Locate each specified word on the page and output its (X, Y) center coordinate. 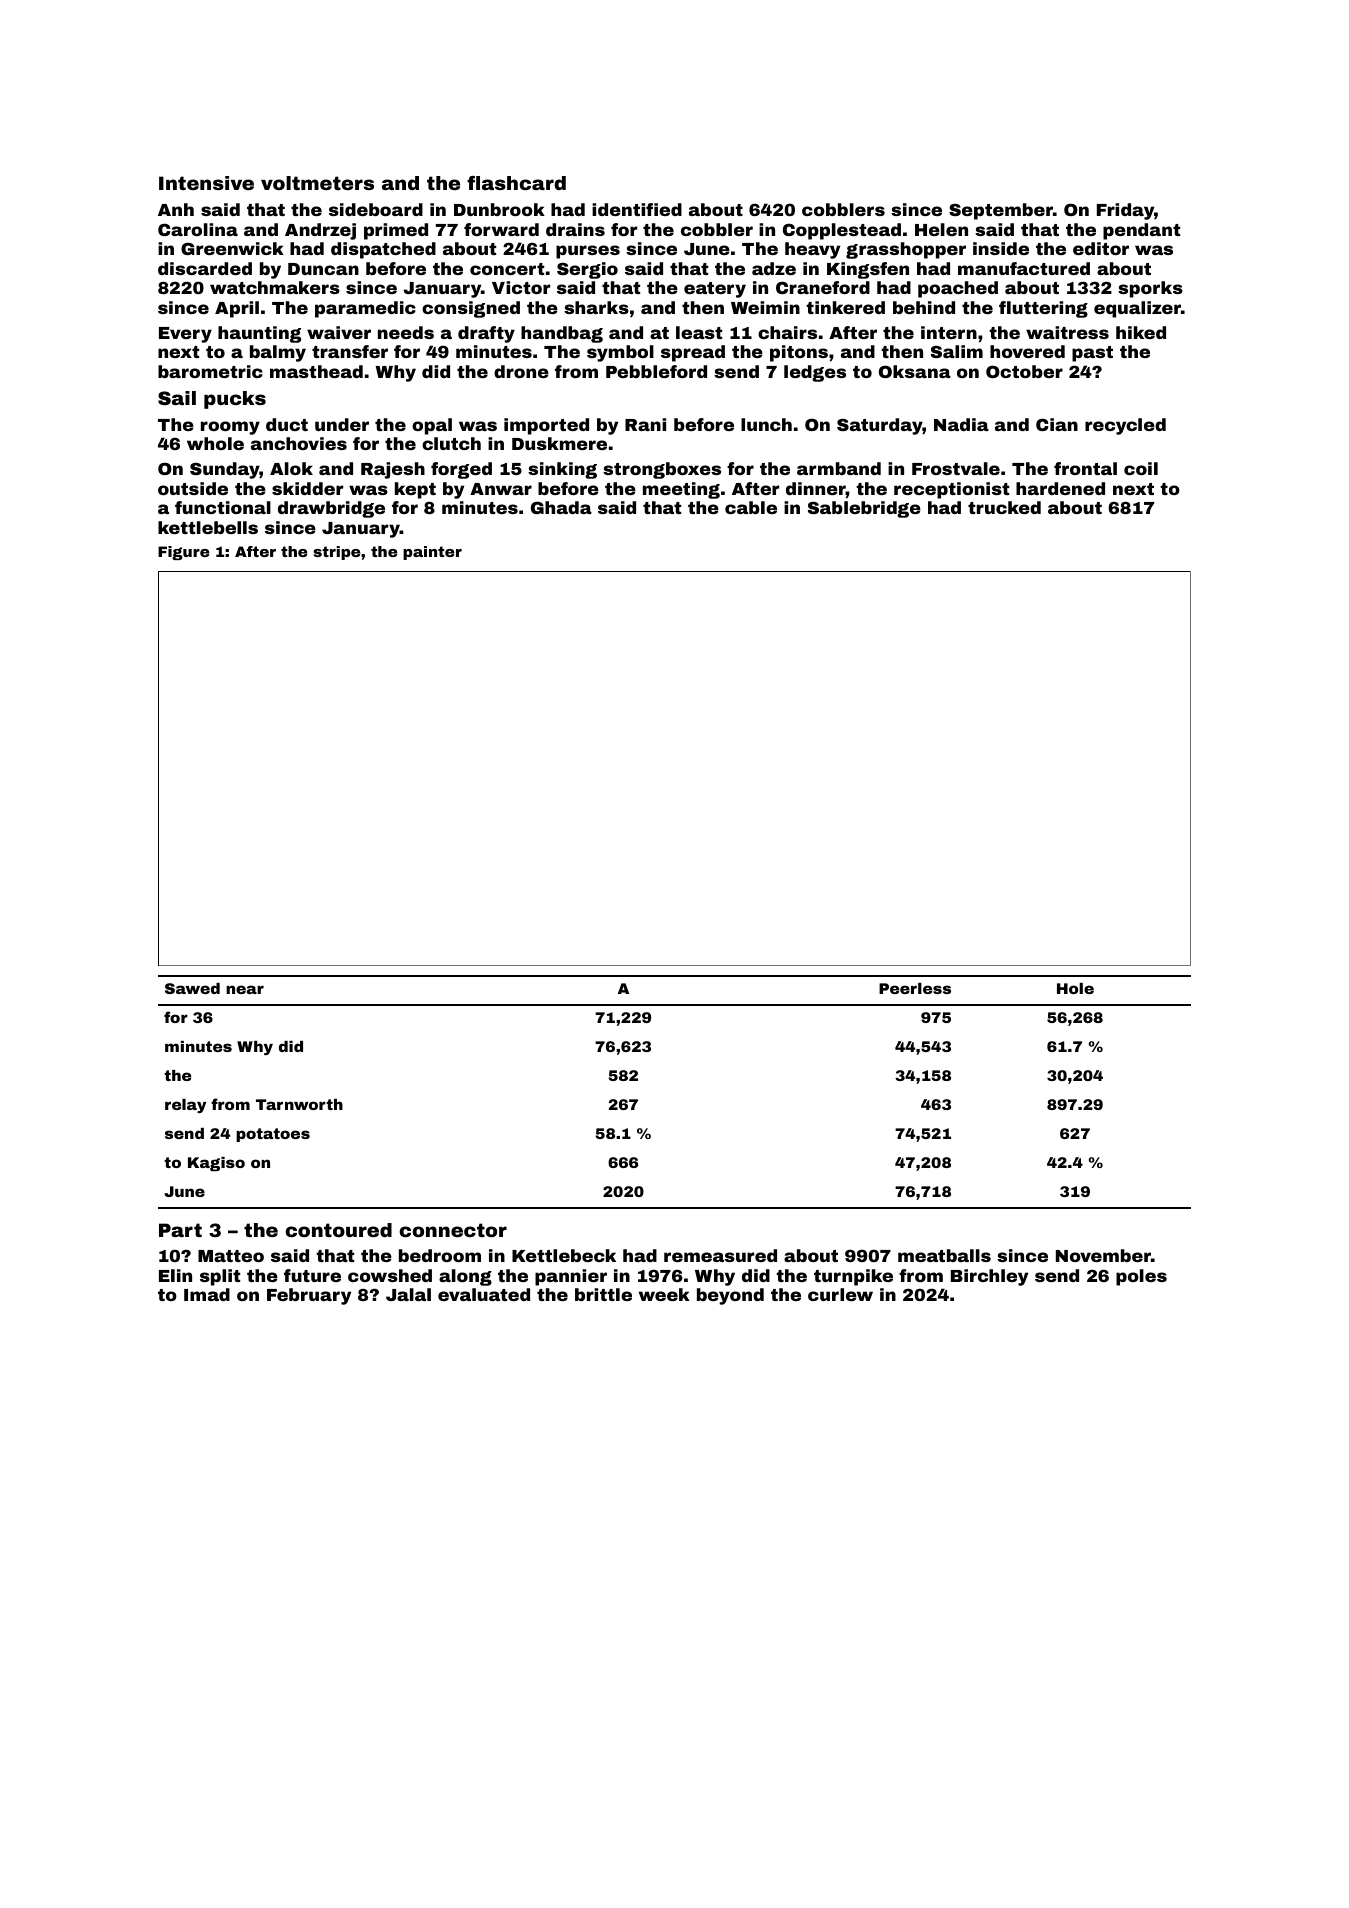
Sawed (192, 988)
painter (432, 553)
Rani (645, 424)
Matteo (231, 1256)
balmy (278, 353)
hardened (1060, 488)
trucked (1004, 507)
